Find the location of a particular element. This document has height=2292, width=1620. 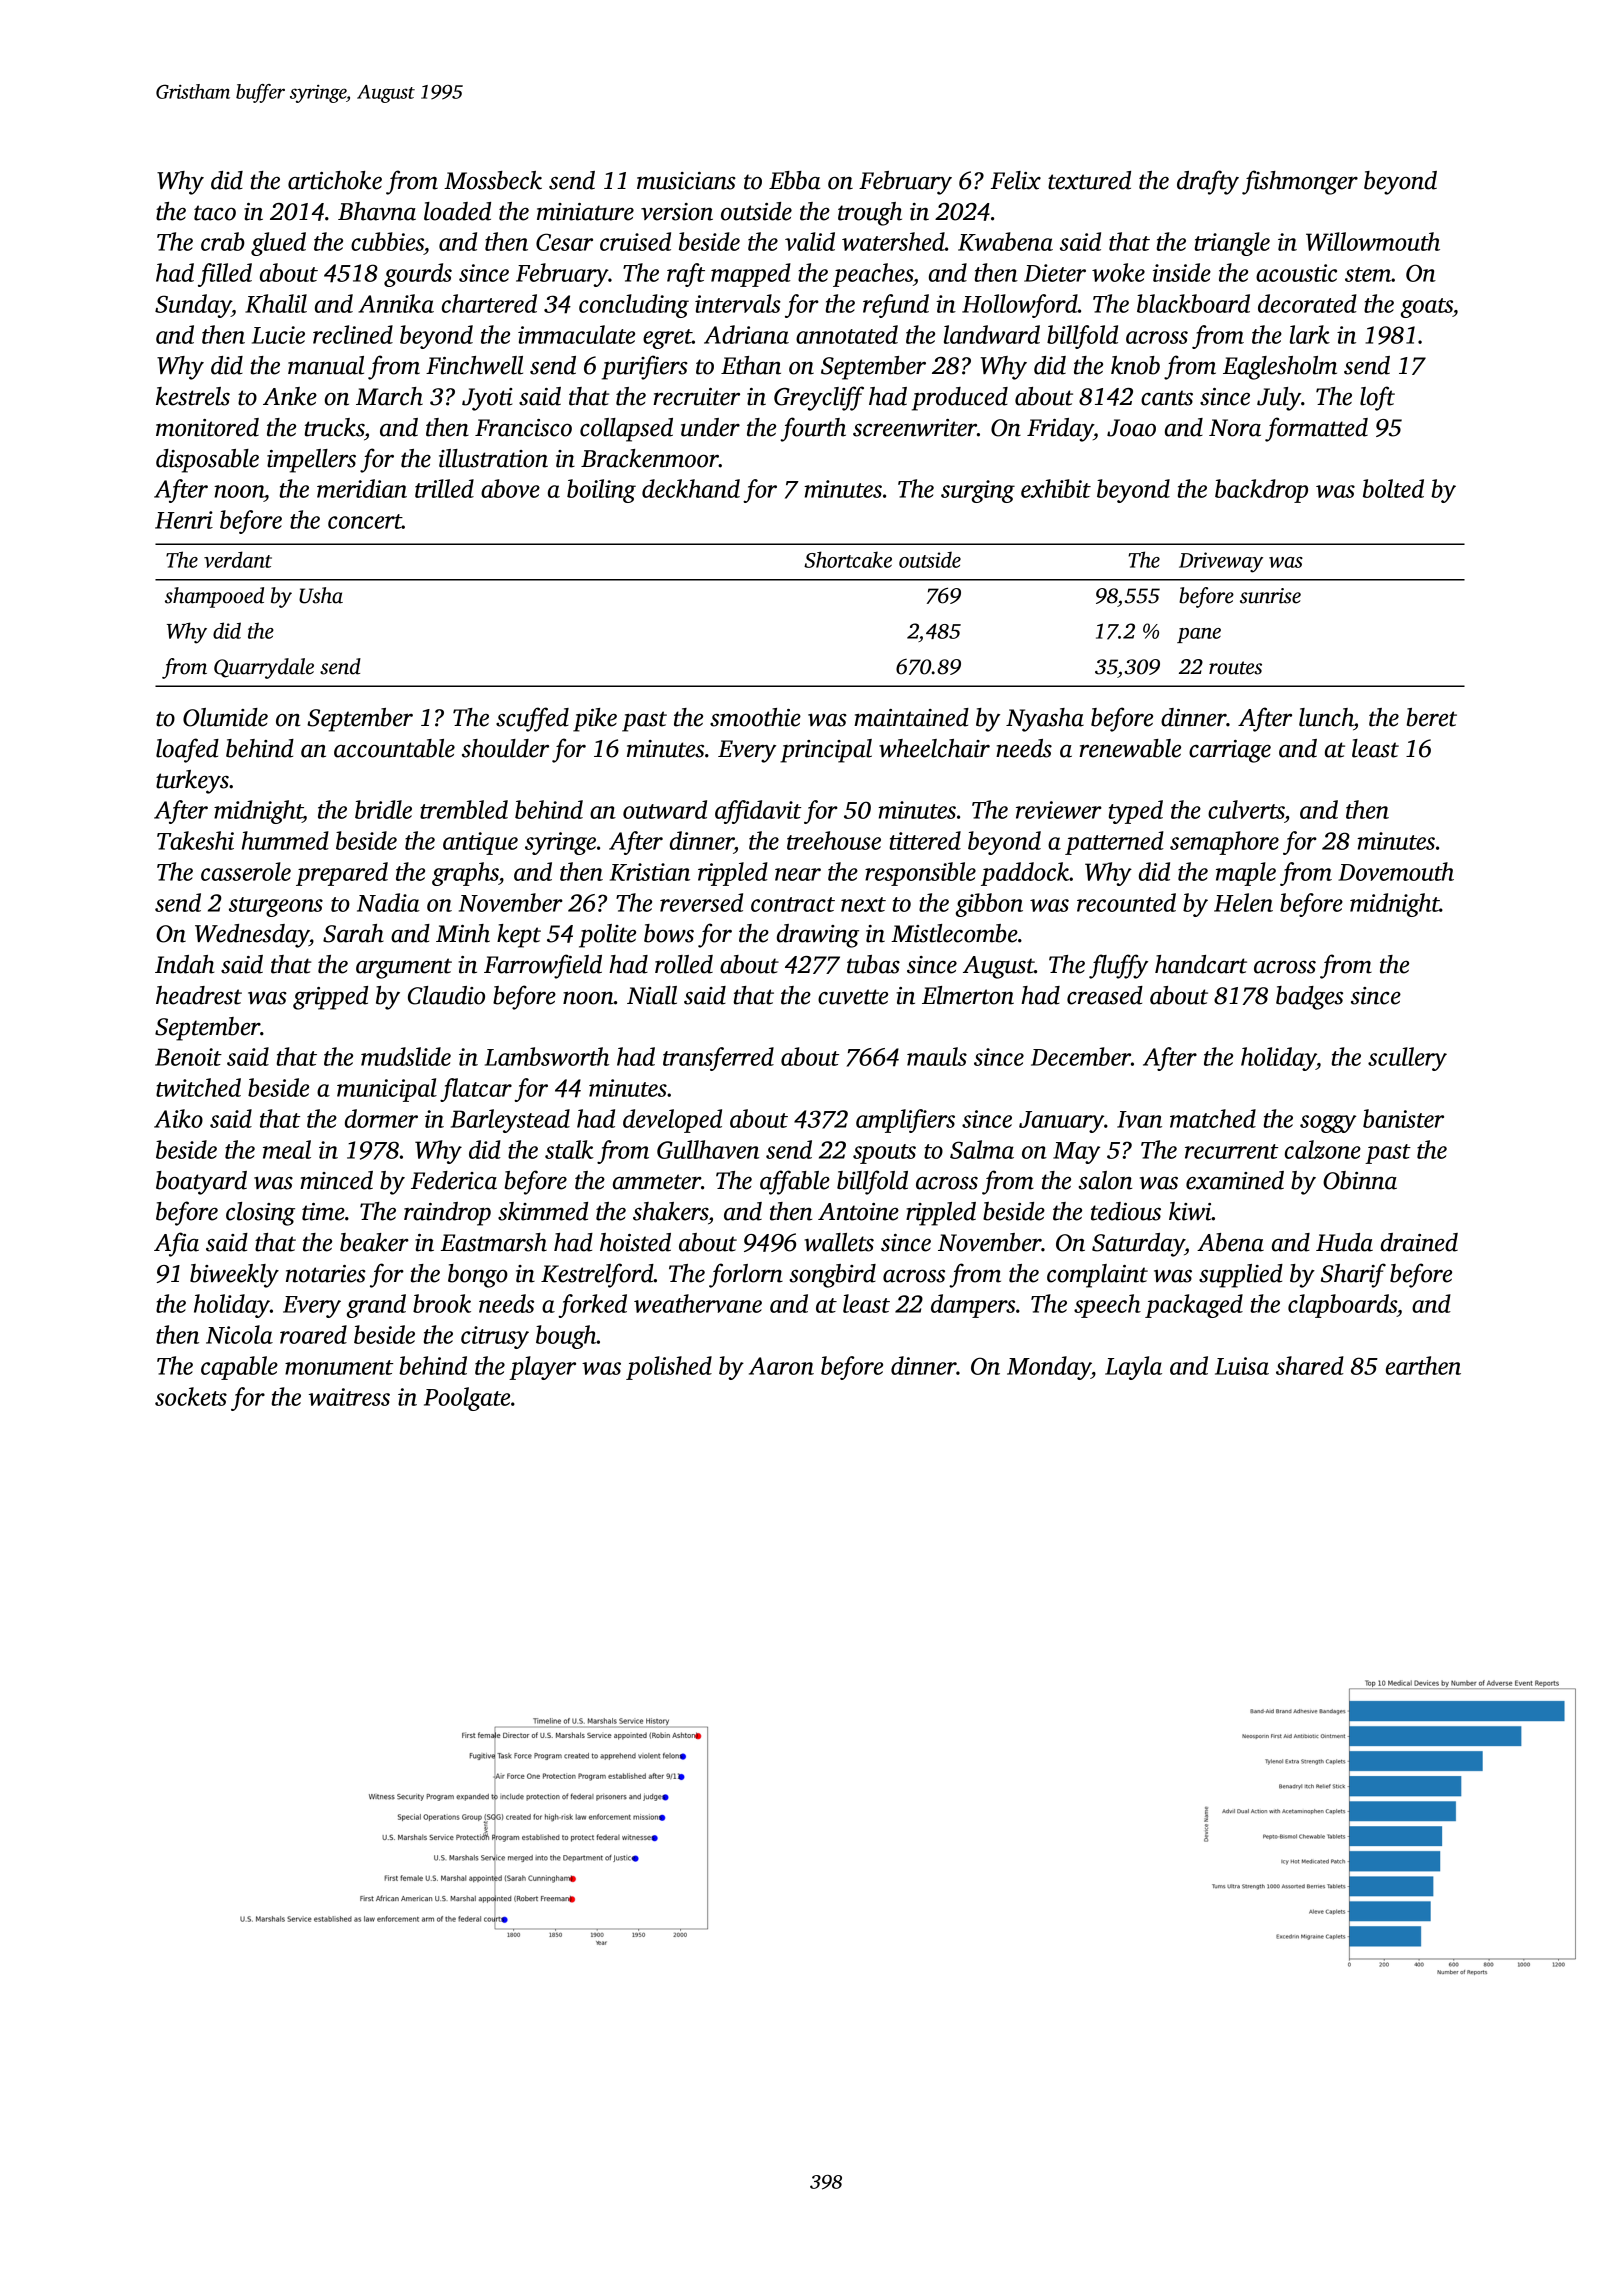

musicians is located at coordinates (686, 181).
